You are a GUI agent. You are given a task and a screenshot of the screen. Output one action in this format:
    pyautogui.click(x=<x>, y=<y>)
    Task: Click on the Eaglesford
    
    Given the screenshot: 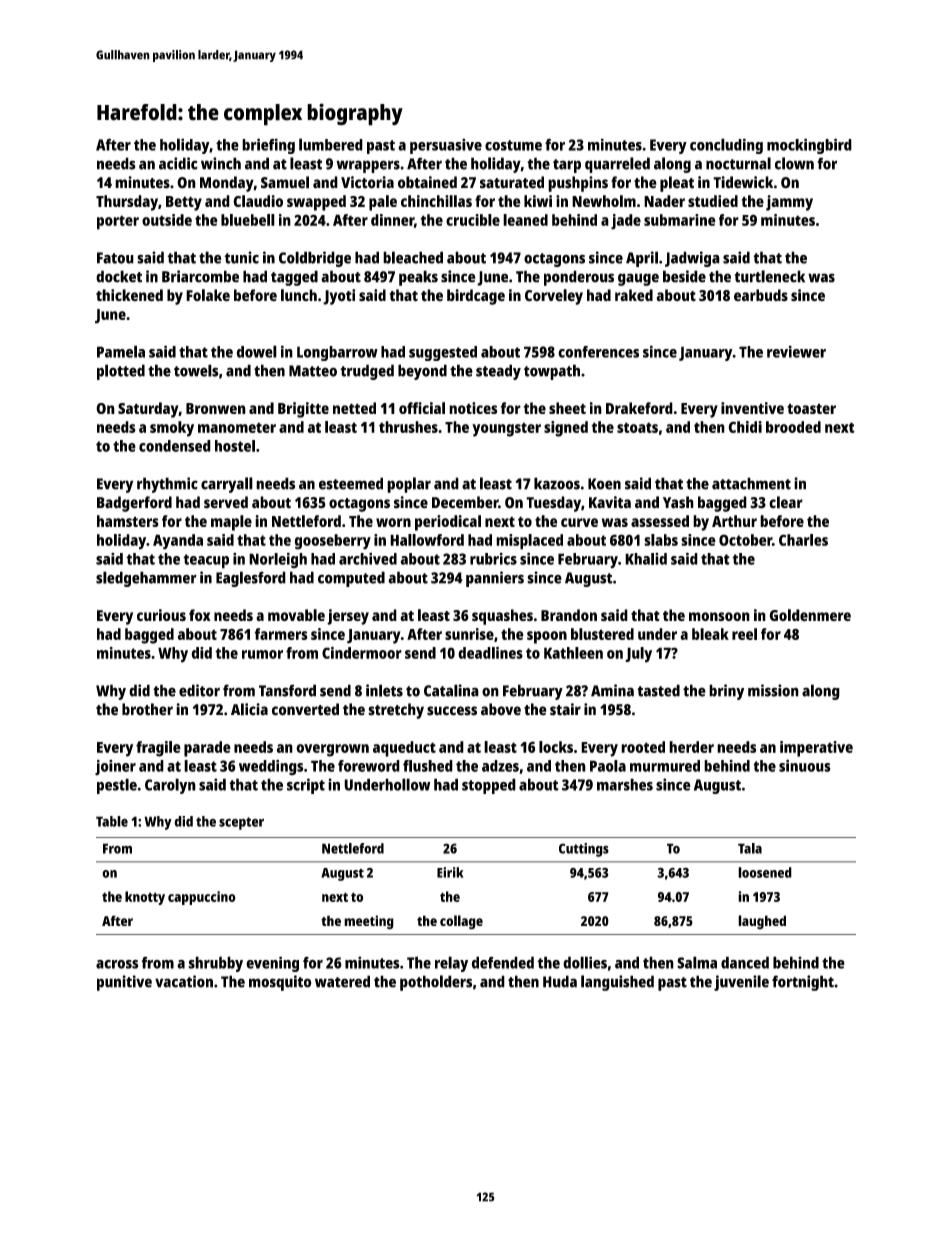 What is the action you would take?
    pyautogui.click(x=251, y=579)
